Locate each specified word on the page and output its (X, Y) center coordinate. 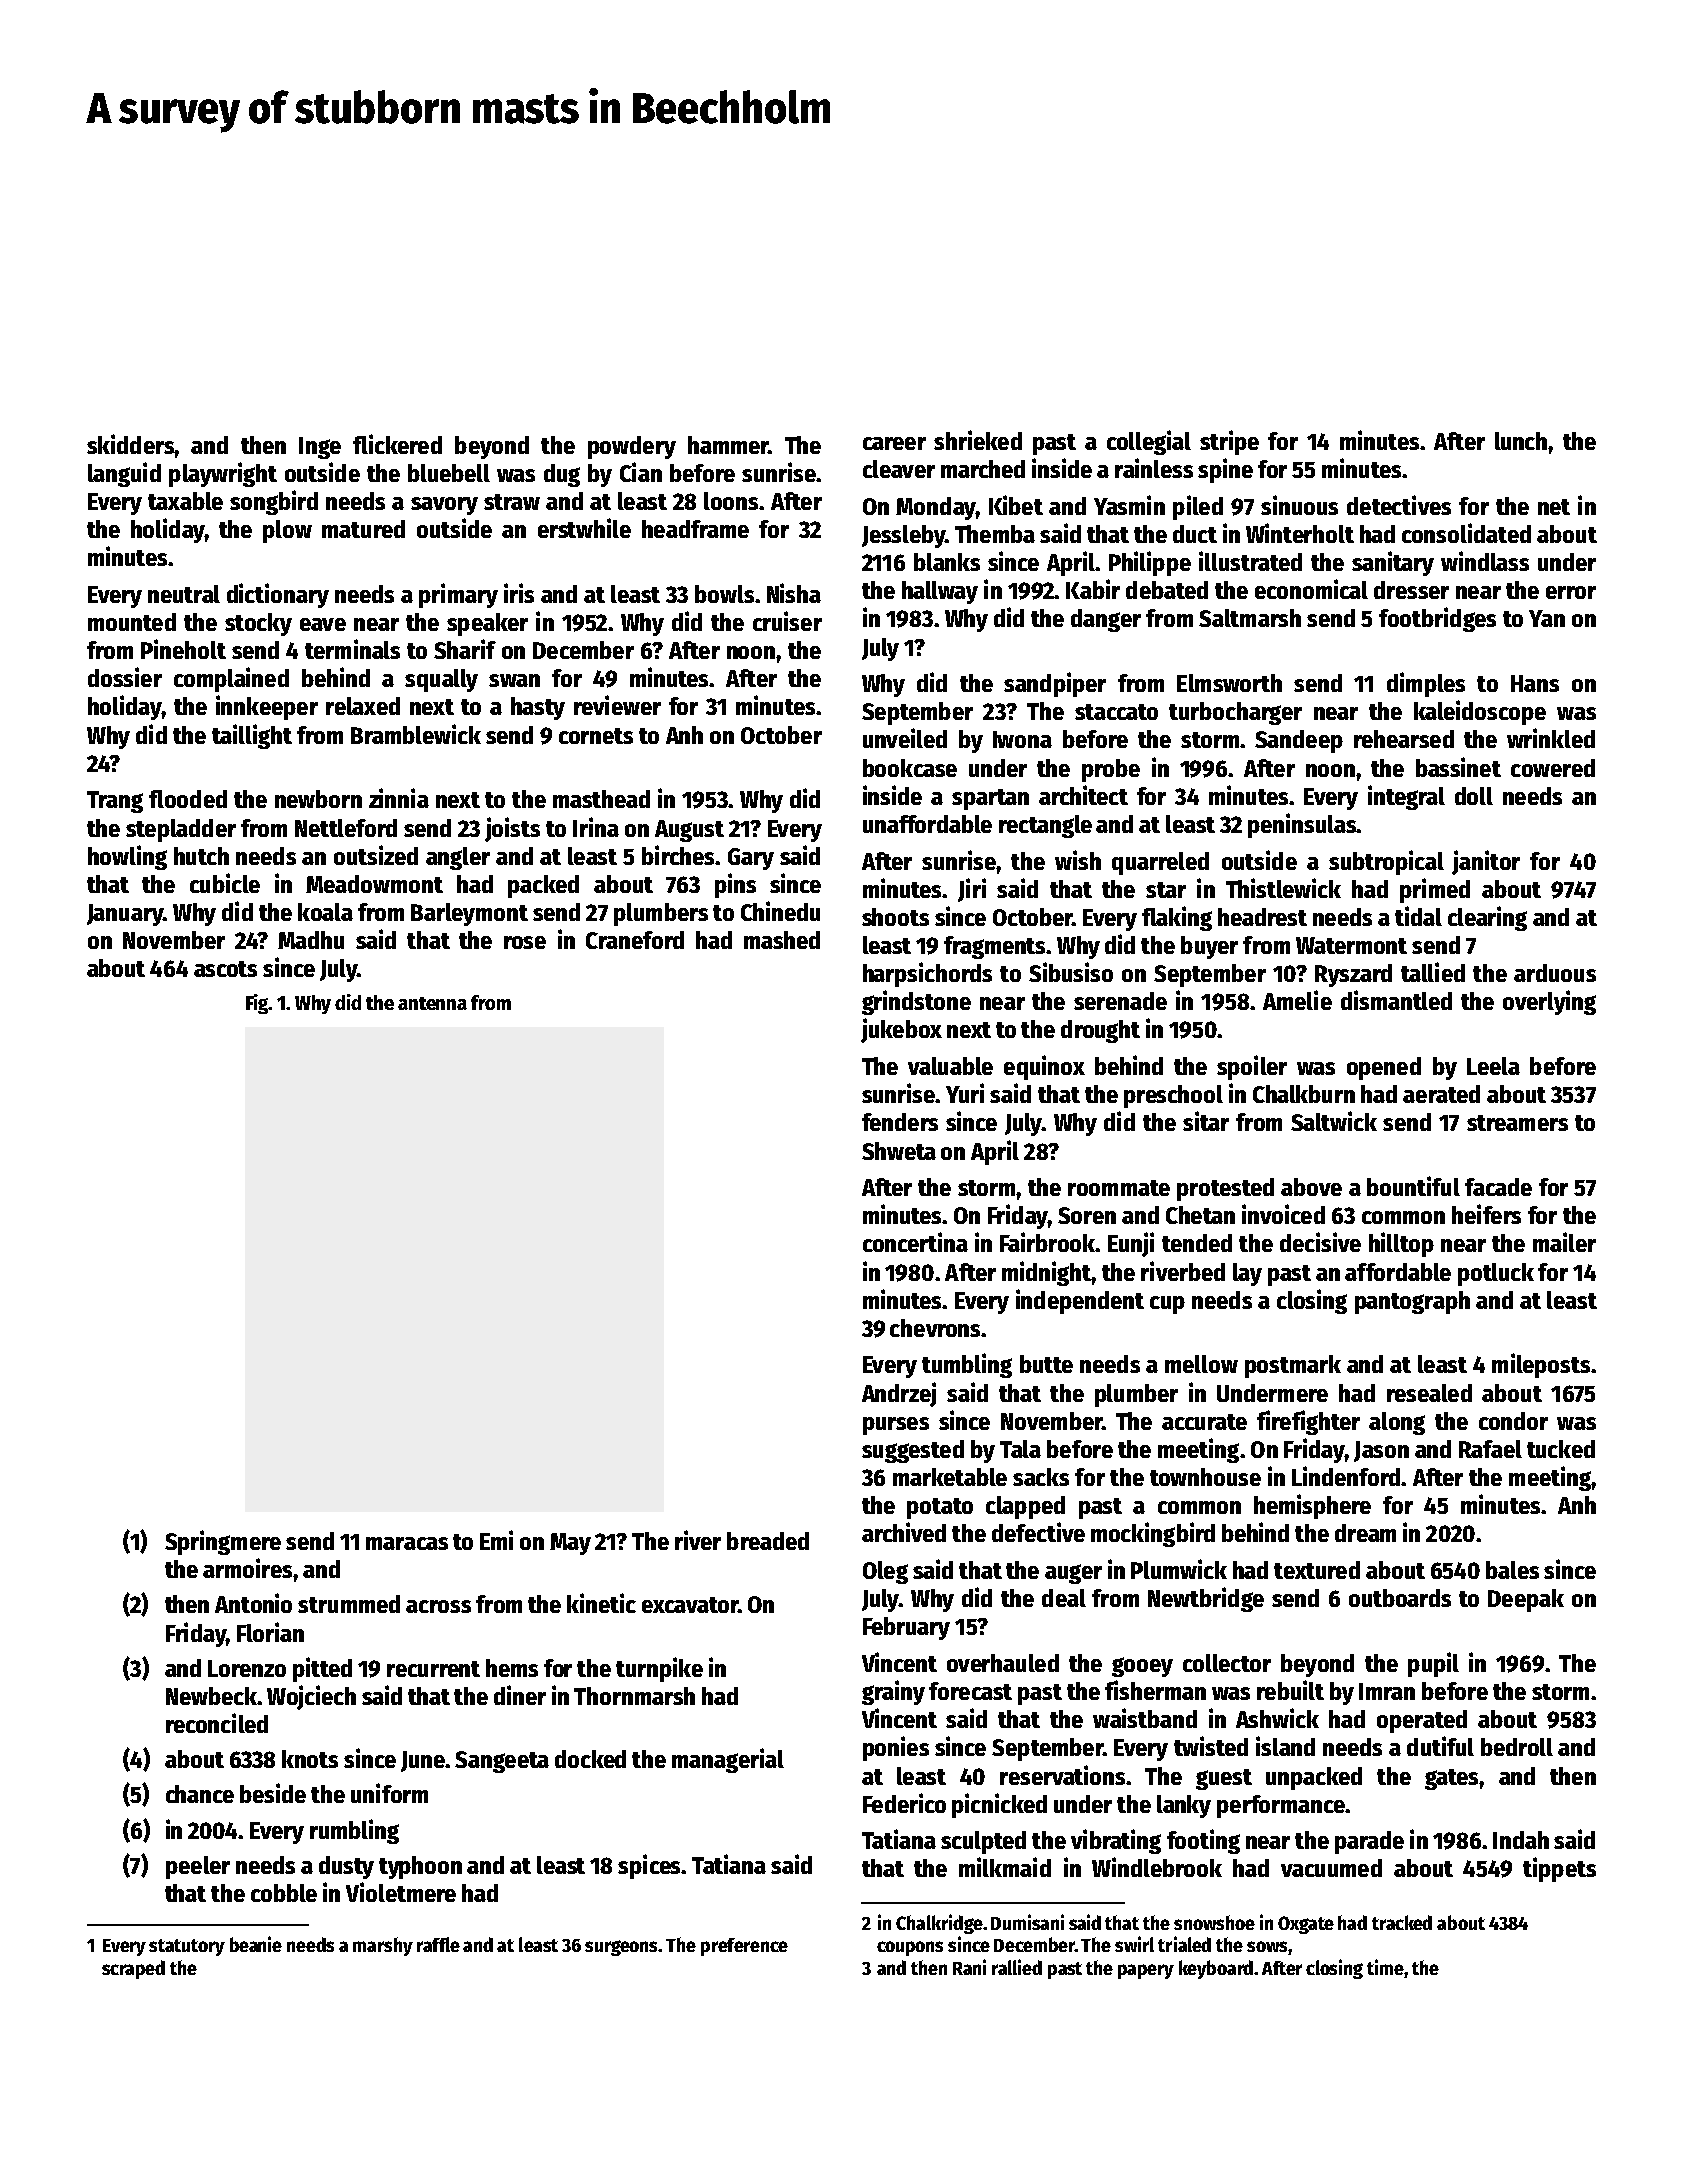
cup (1167, 1305)
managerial (728, 1760)
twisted (1211, 1746)
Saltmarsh (1250, 618)
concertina (915, 1242)
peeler (198, 1867)
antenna (432, 1003)
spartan (990, 799)
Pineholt (183, 649)
